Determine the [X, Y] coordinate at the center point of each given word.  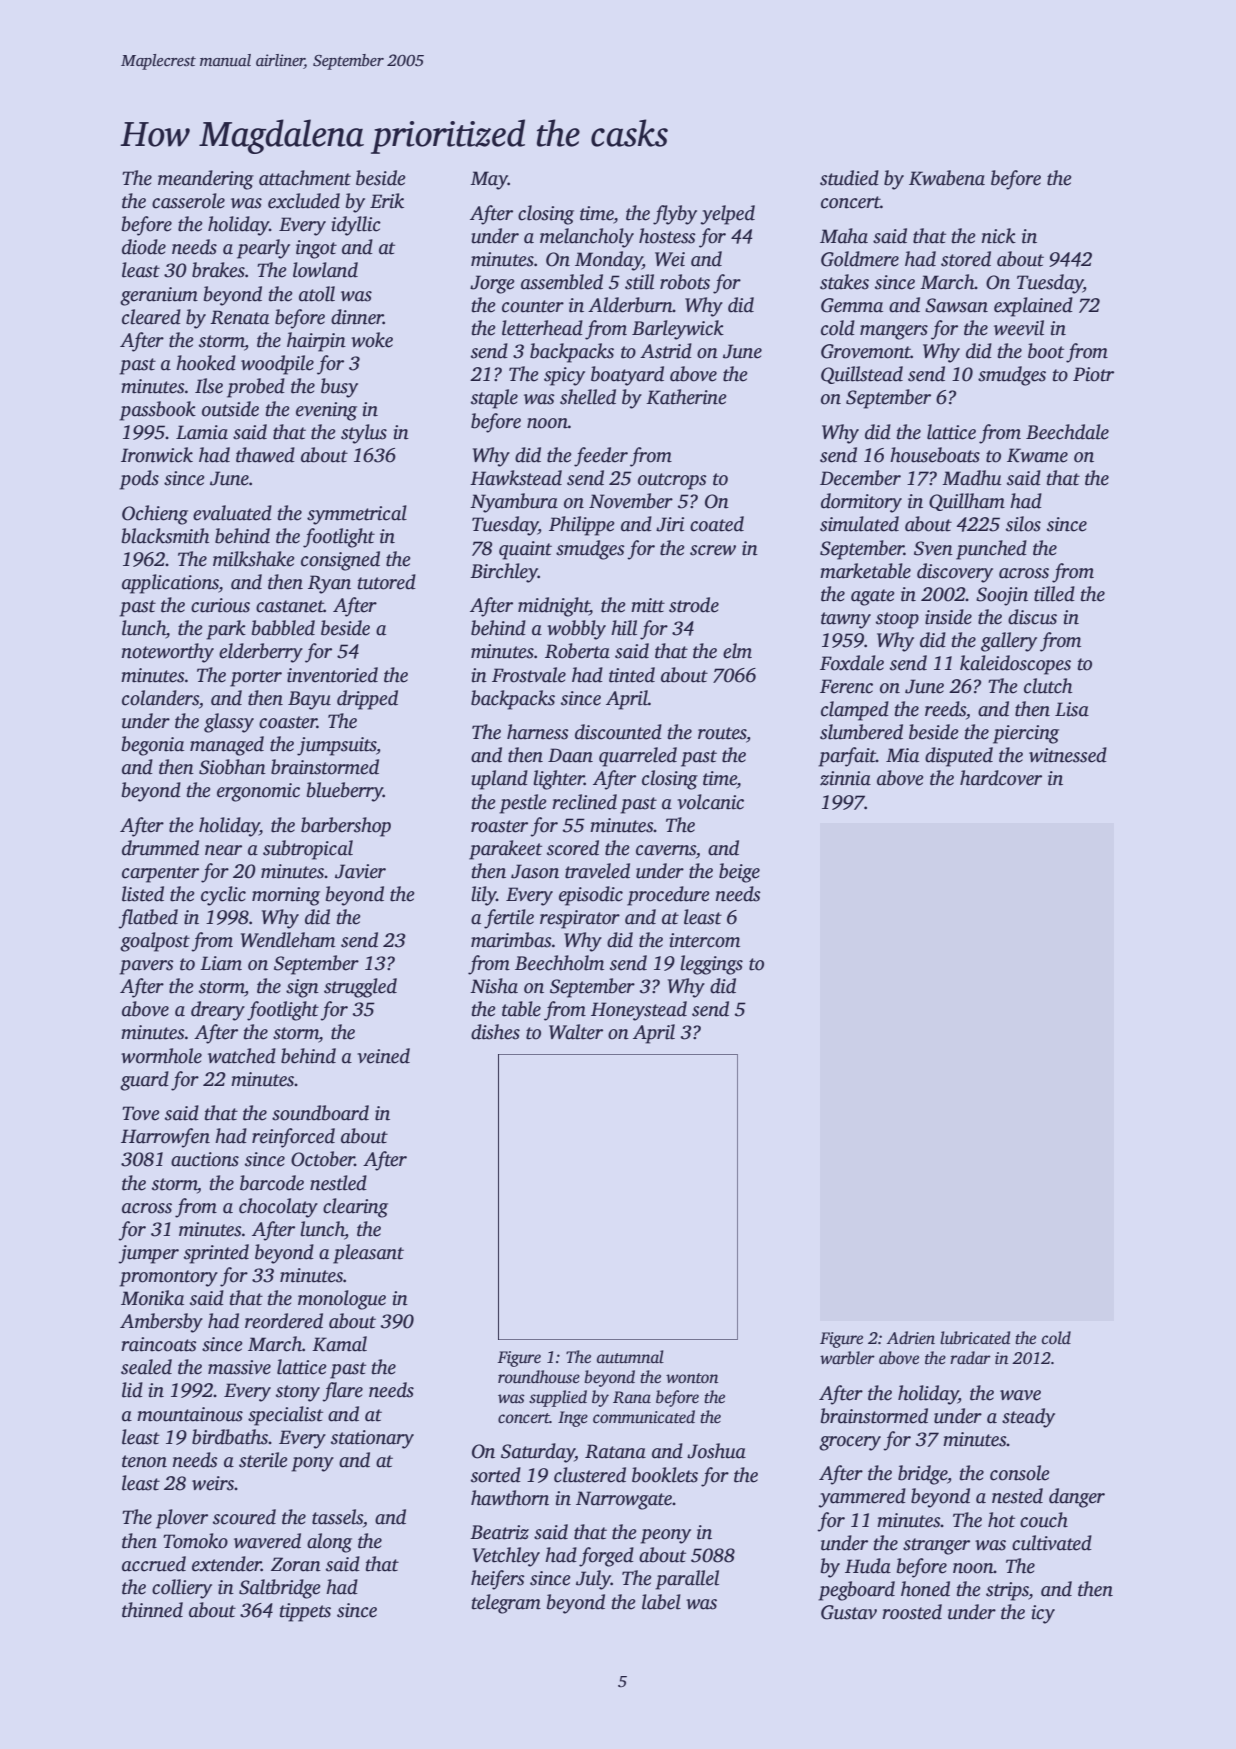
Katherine [686, 397]
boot [1046, 351]
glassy [229, 723]
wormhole [161, 1056]
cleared [151, 317]
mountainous [190, 1414]
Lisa [1072, 709]
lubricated [975, 1338]
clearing [355, 1208]
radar [970, 1358]
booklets [665, 1475]
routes [722, 733]
